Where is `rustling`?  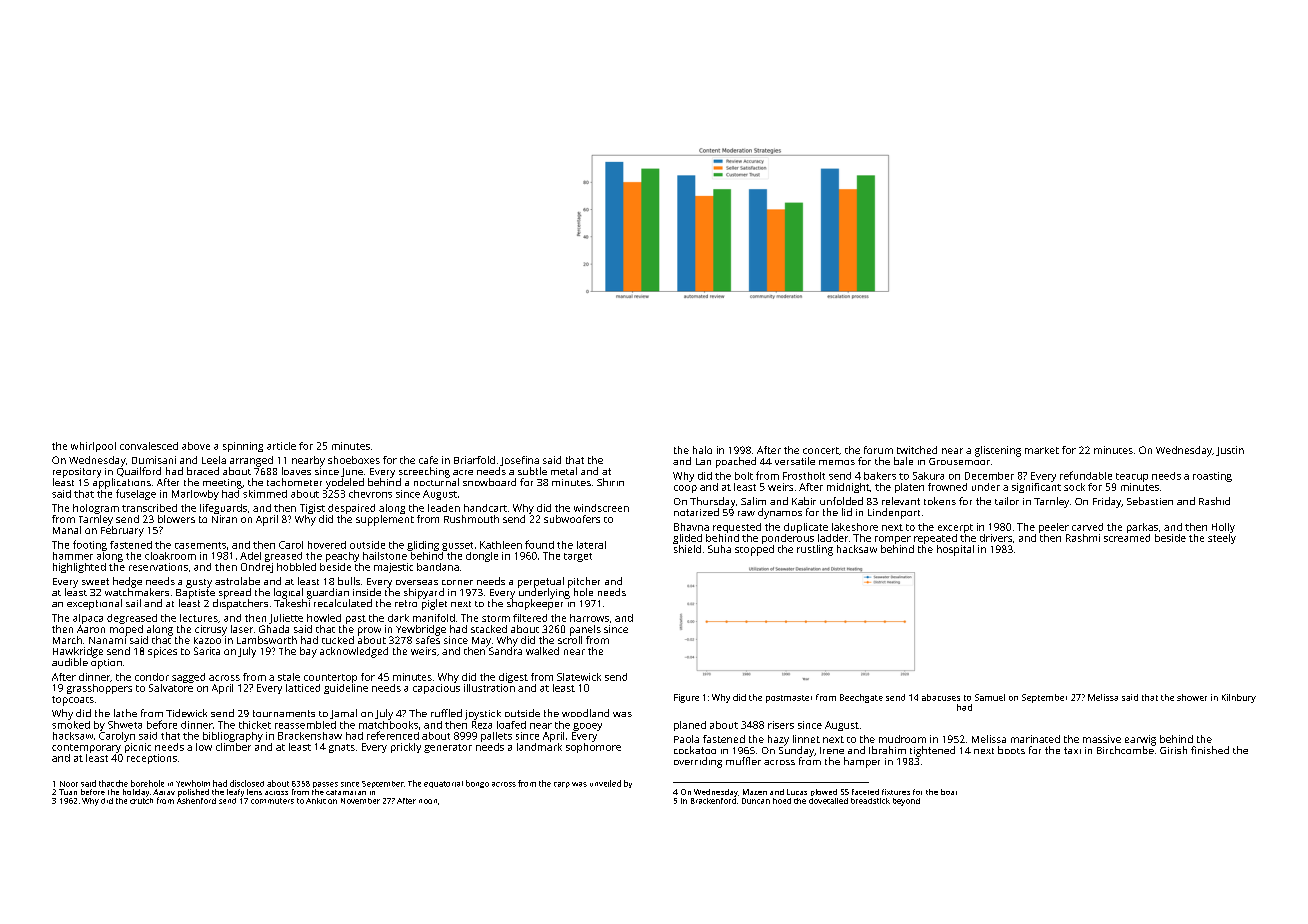 rustling is located at coordinates (815, 550).
